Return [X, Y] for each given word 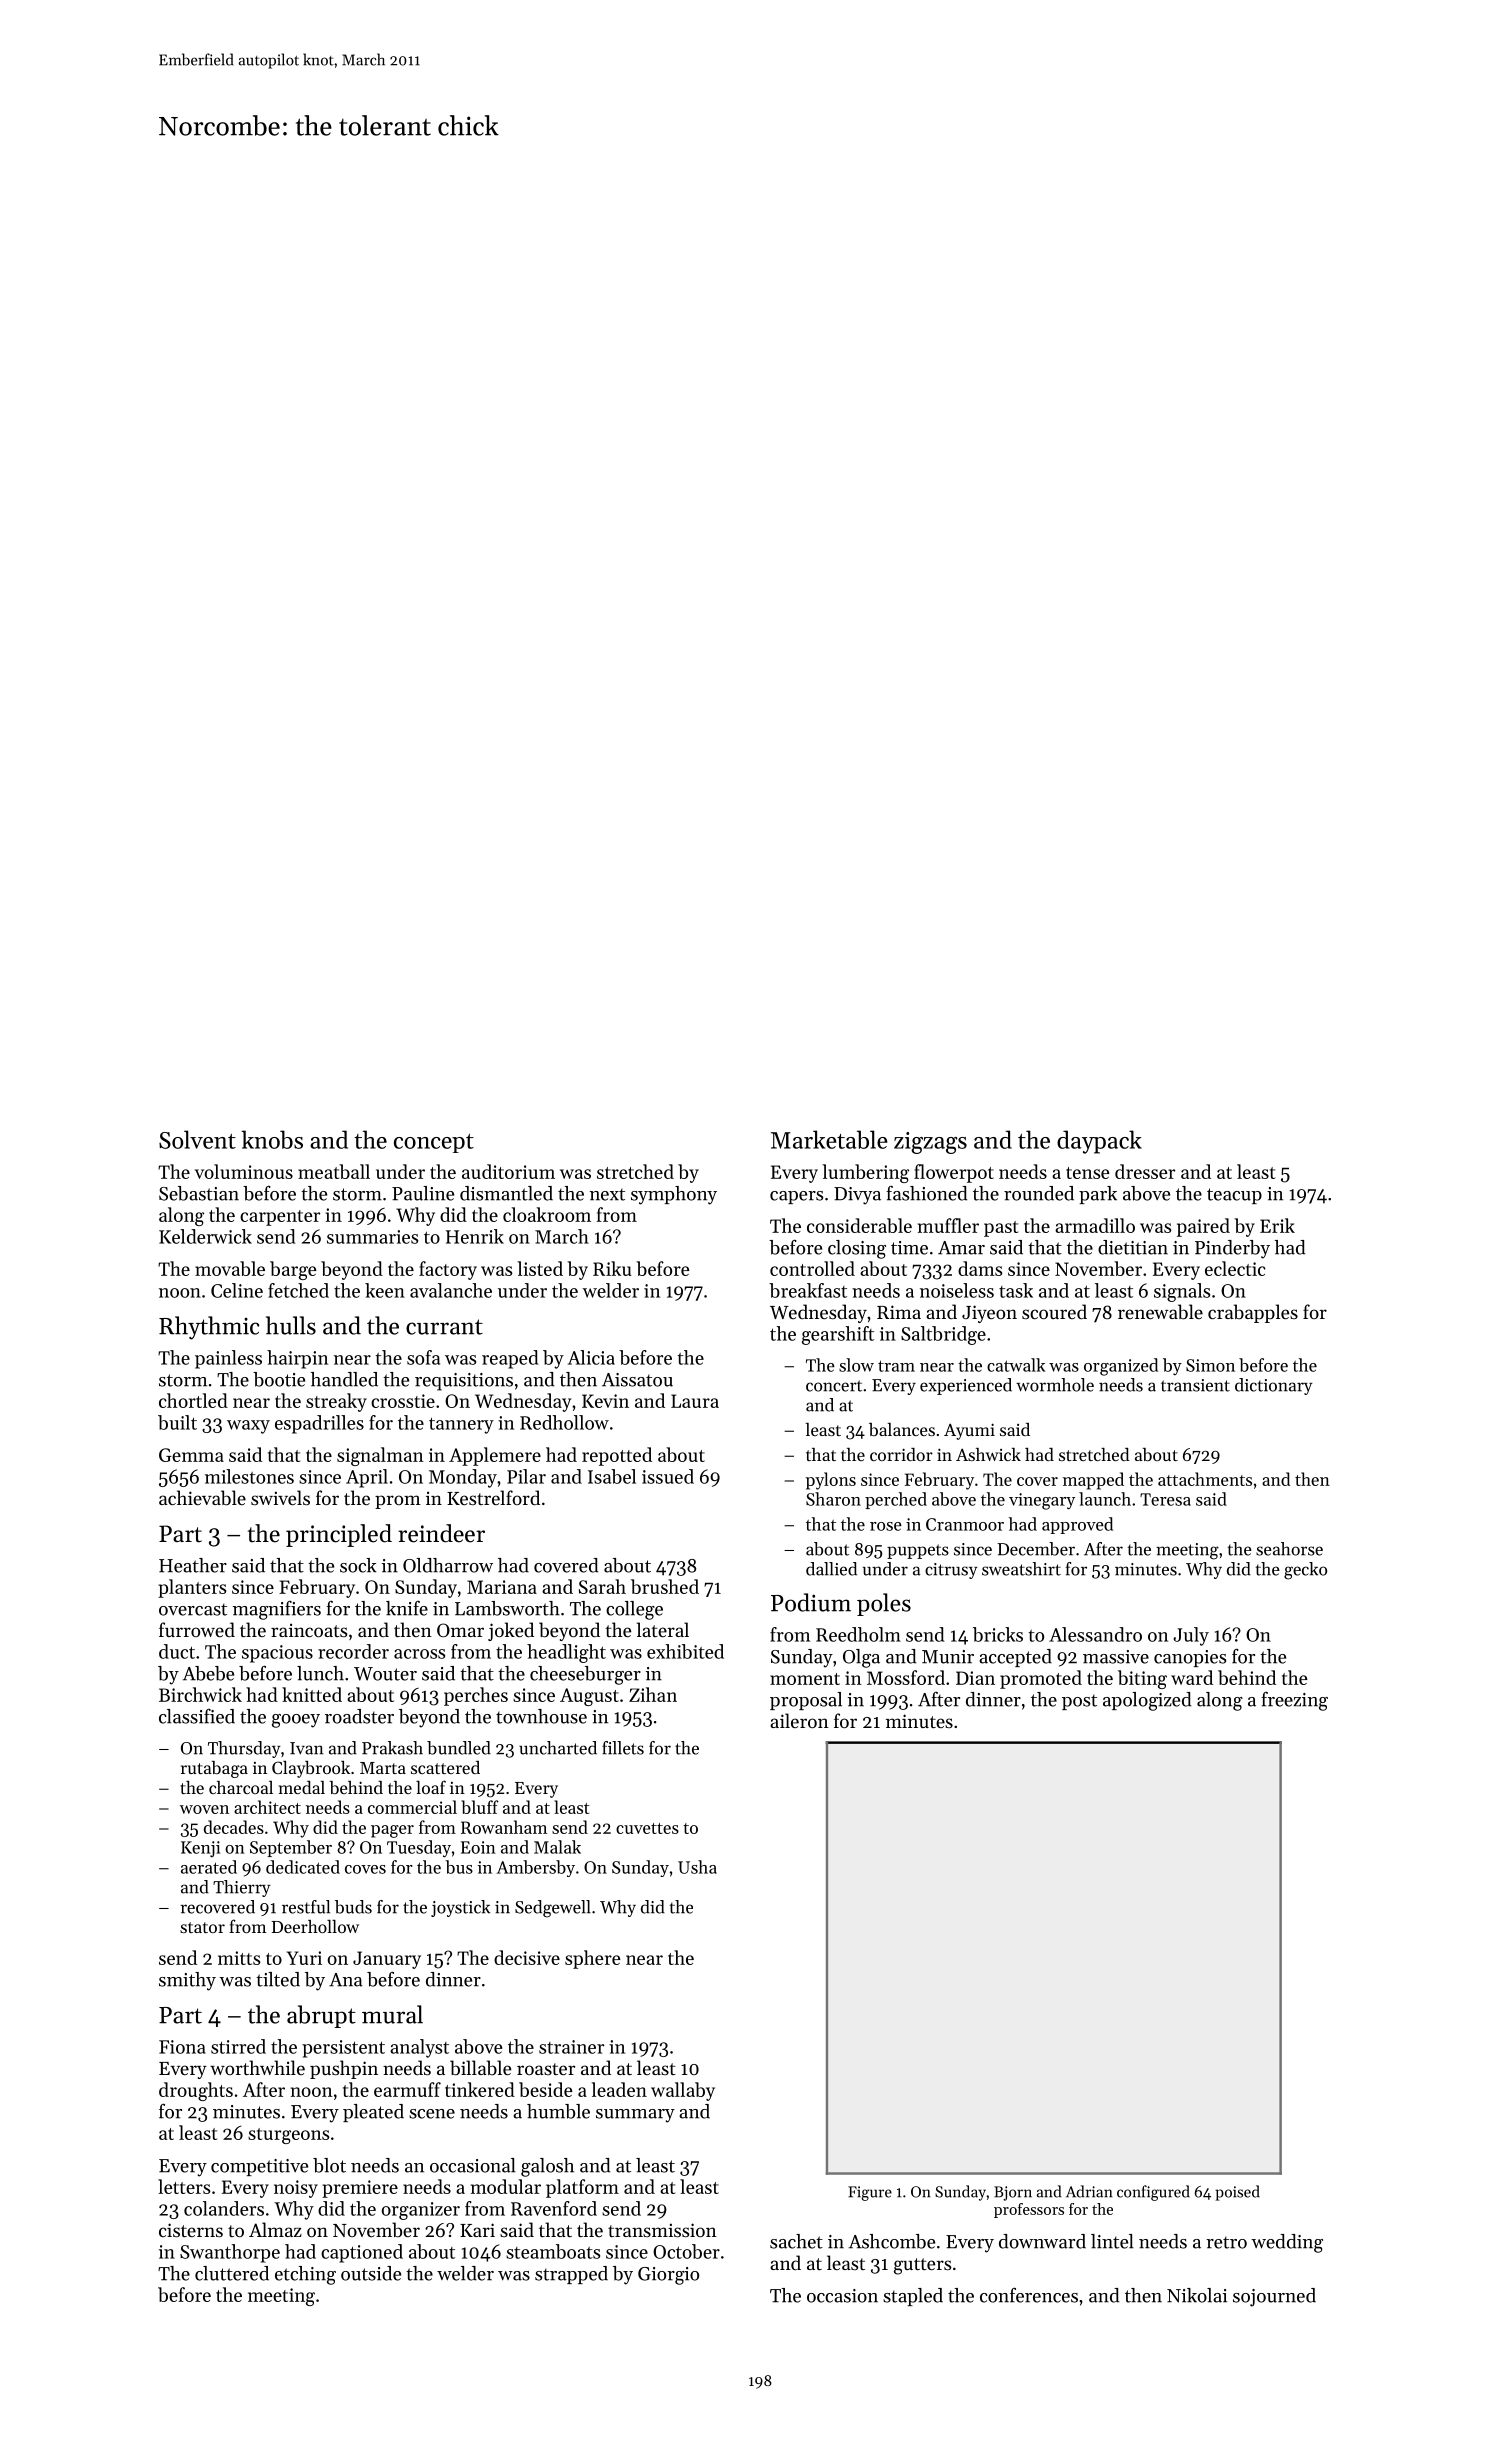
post [1079, 1702]
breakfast [808, 1290]
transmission [662, 2230]
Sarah [602, 1586]
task [1016, 1290]
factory [448, 1270]
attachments [1205, 1479]
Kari [477, 2230]
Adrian [1089, 2191]
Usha [697, 1867]
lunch [320, 1673]
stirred [238, 2046]
